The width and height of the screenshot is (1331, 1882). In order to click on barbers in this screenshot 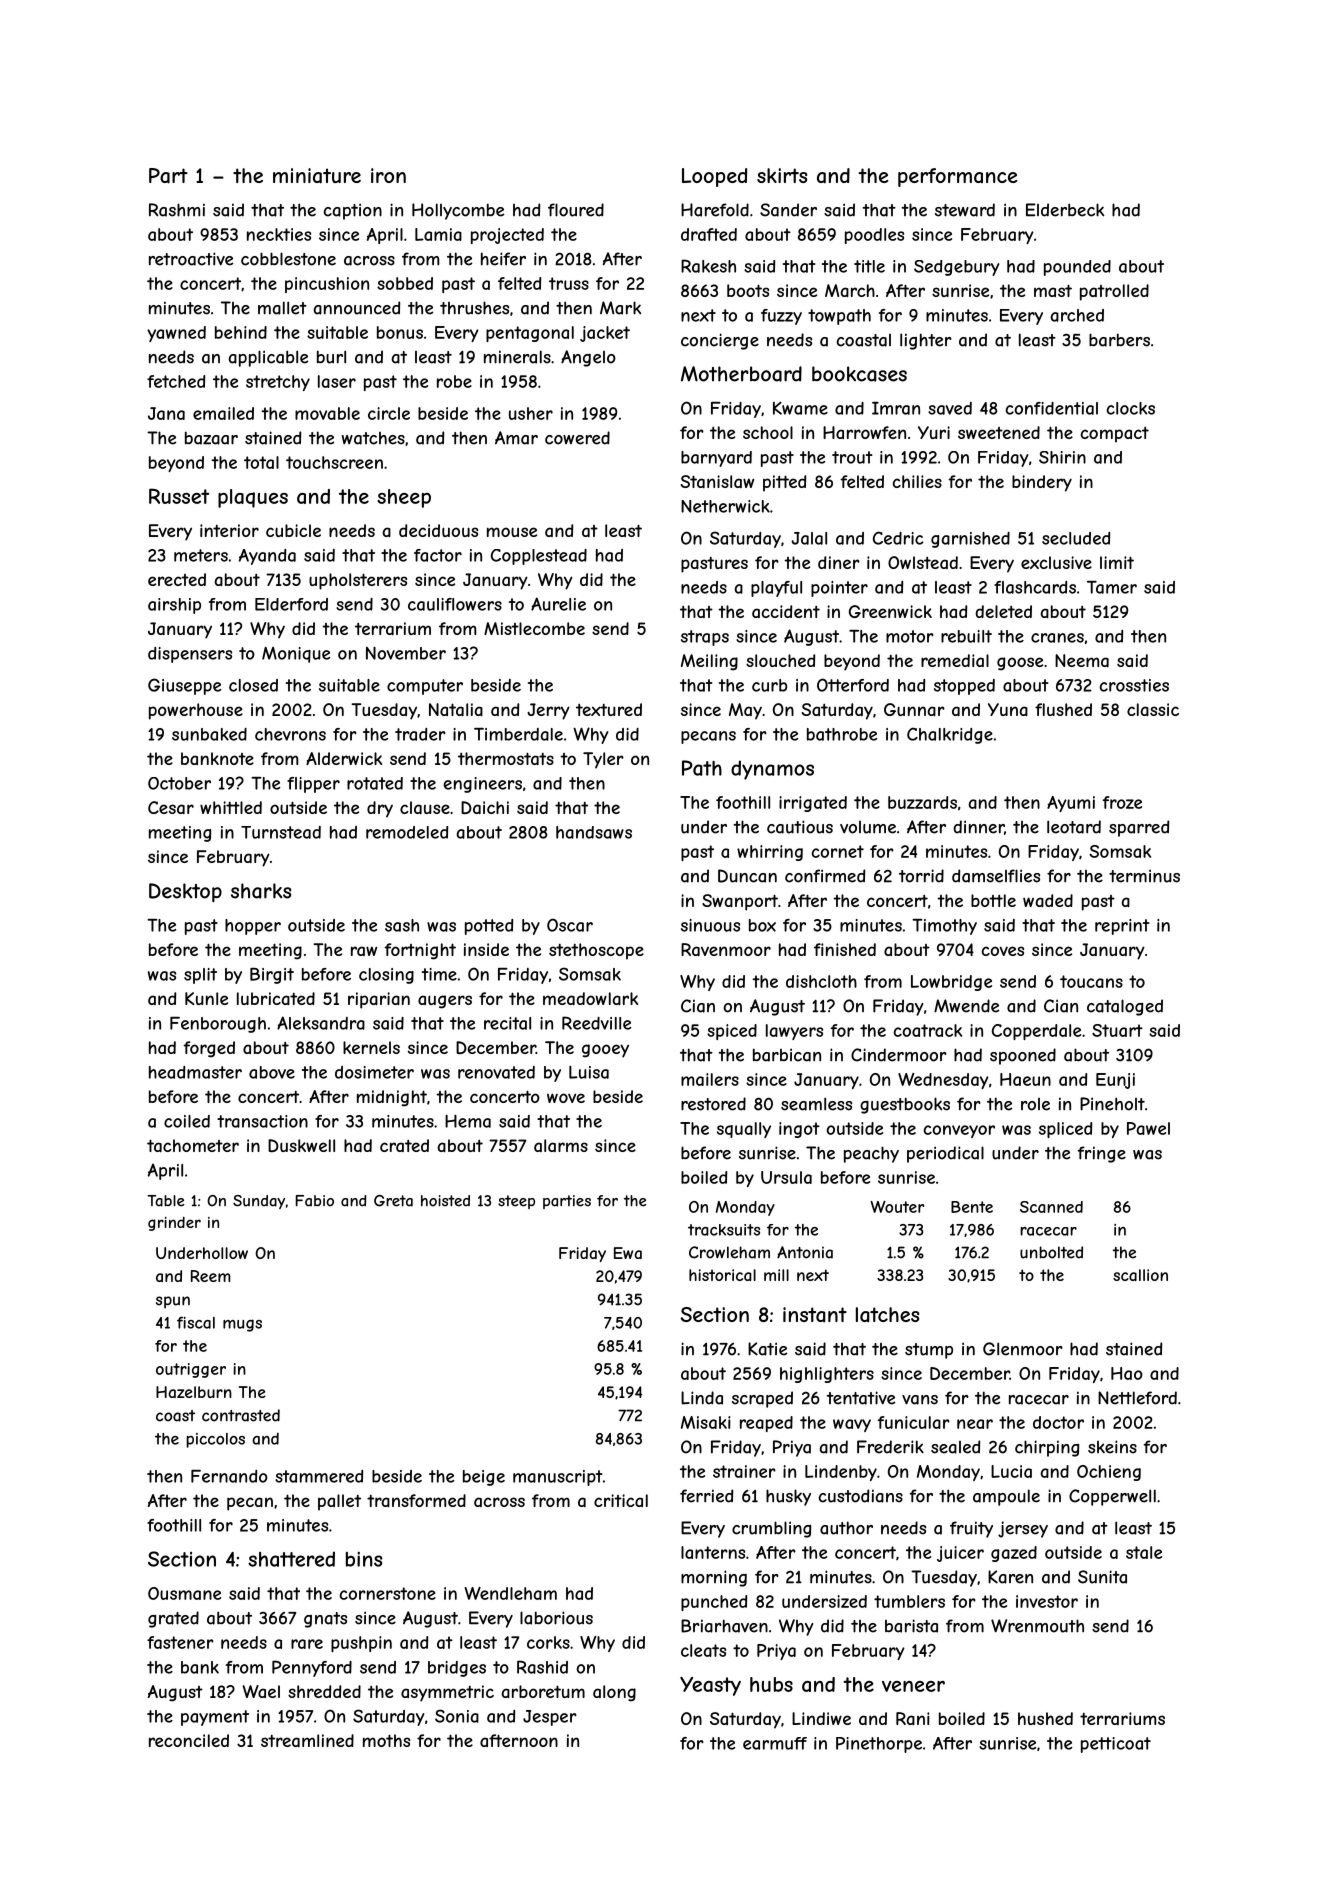, I will do `click(1119, 340)`.
